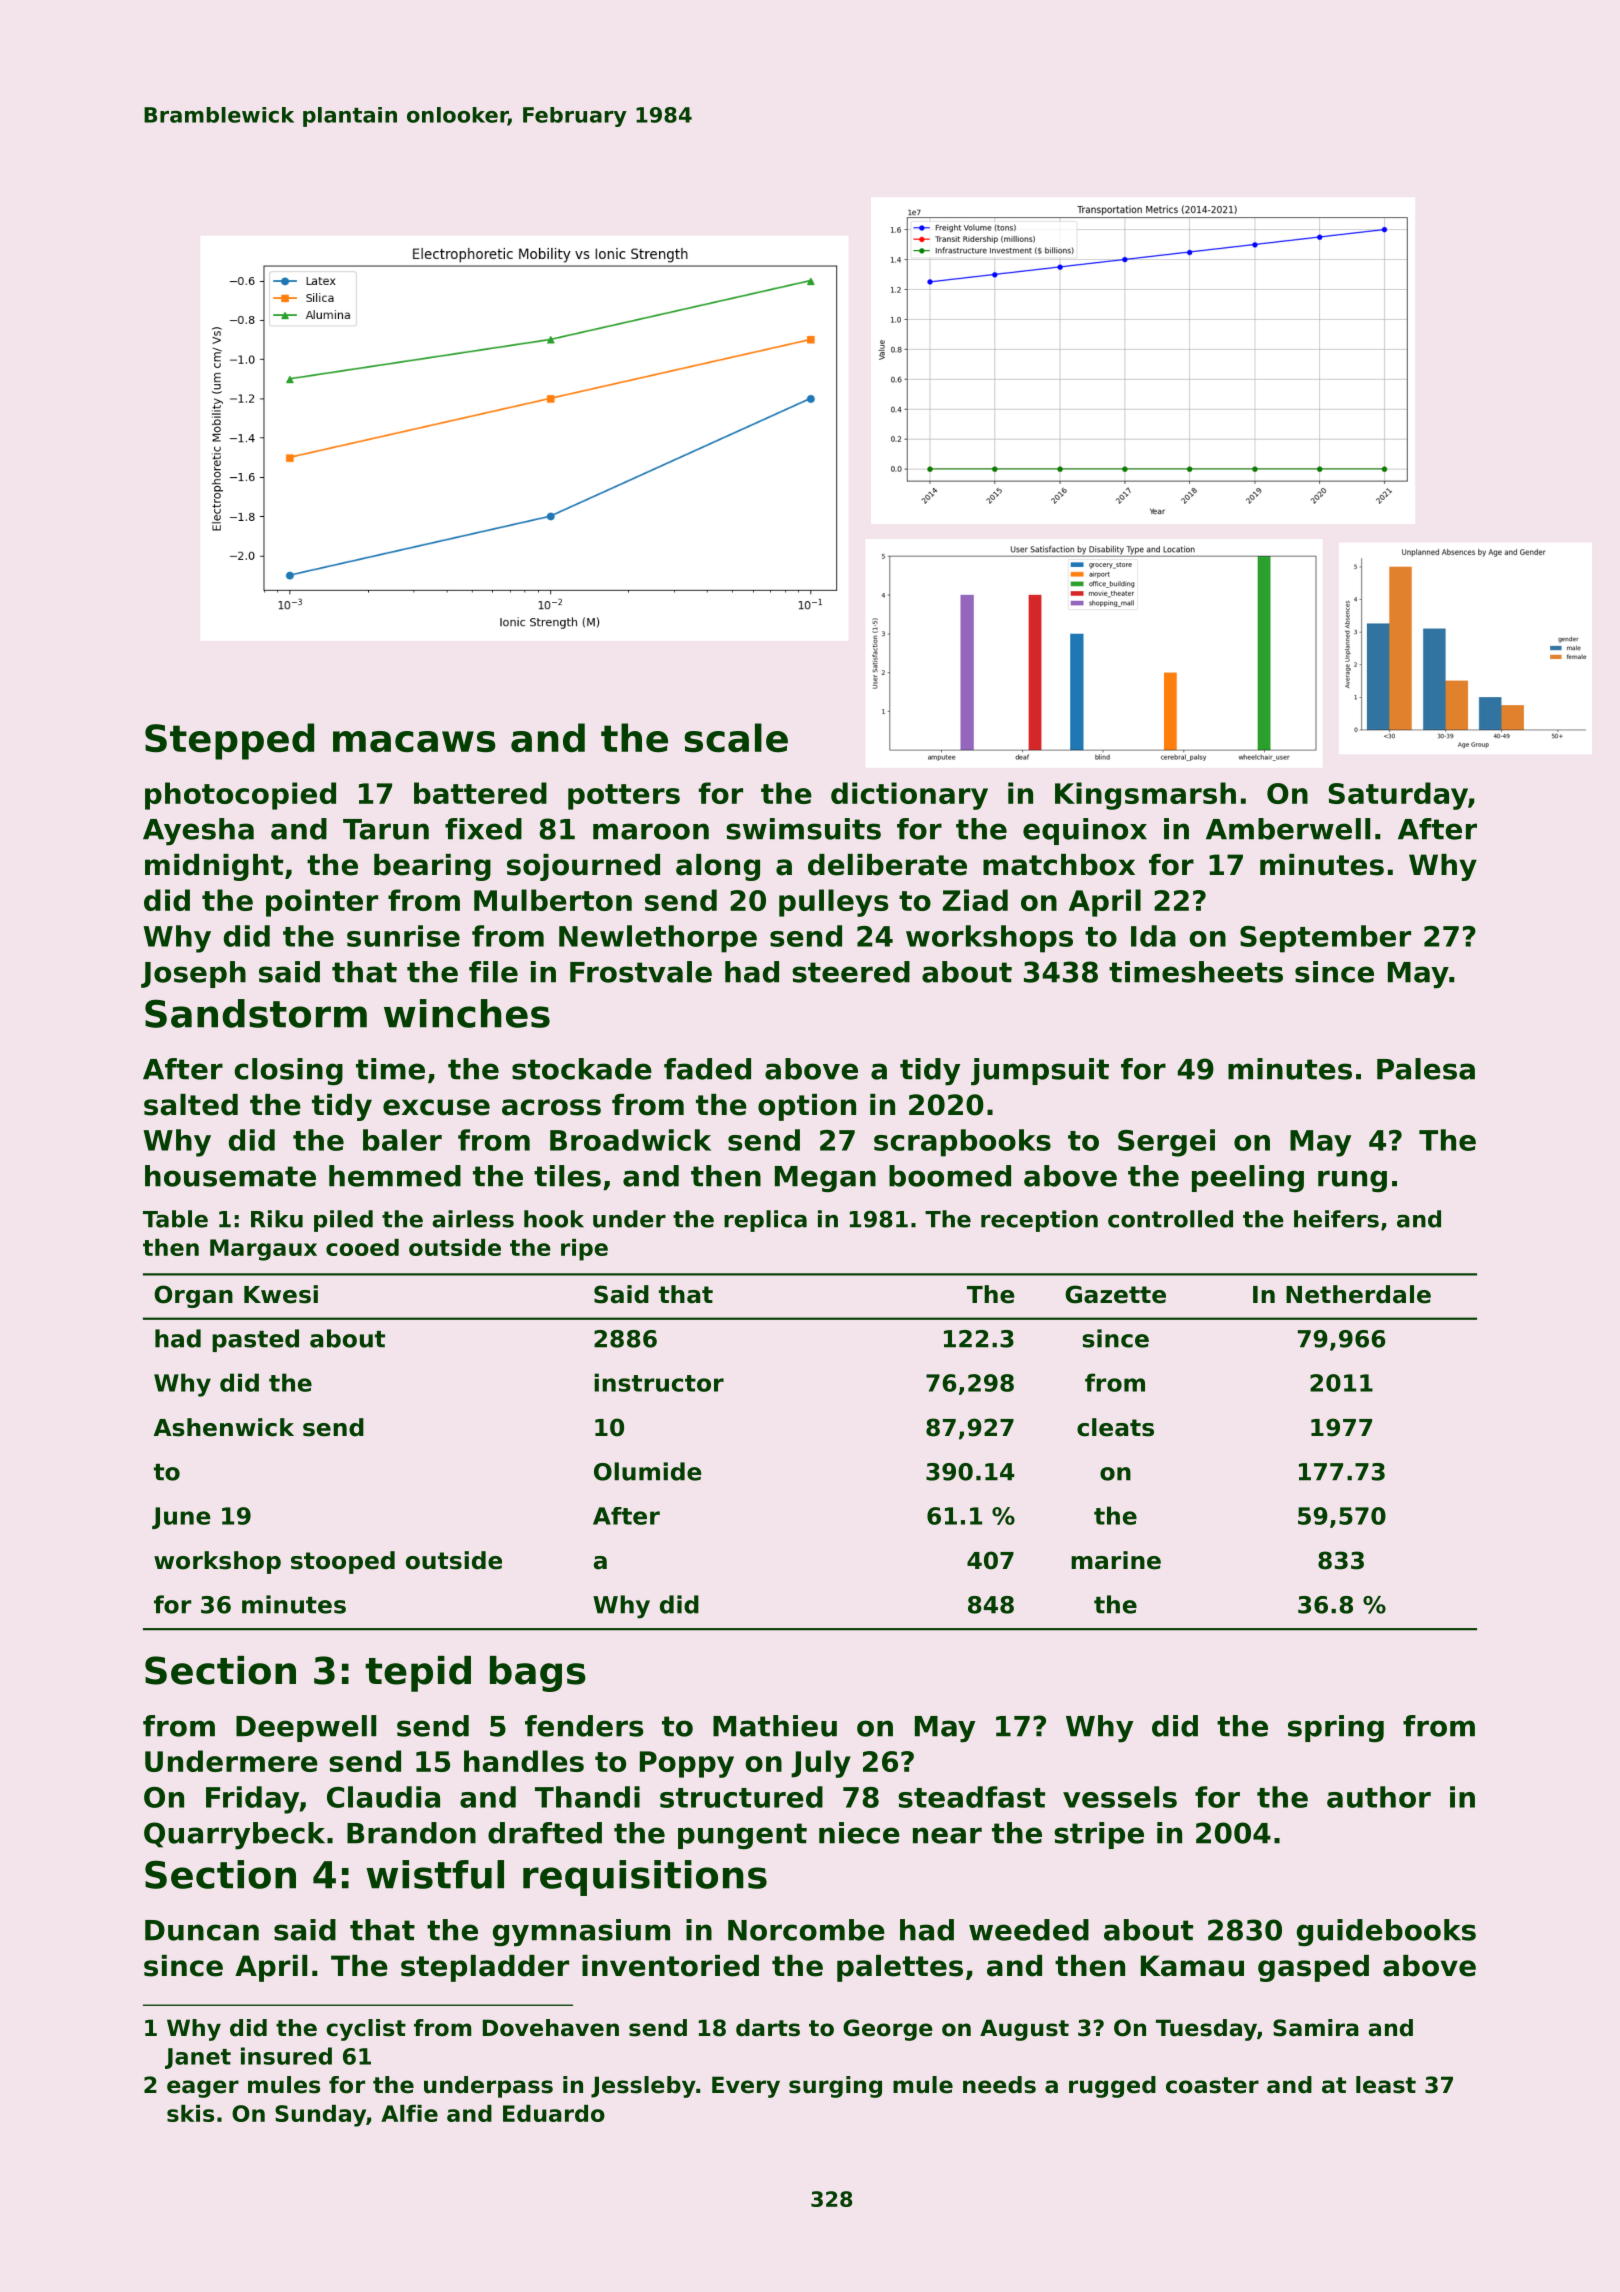 The width and height of the screenshot is (1620, 2292). Describe the element at coordinates (1116, 1560) in the screenshot. I see `marine` at that location.
